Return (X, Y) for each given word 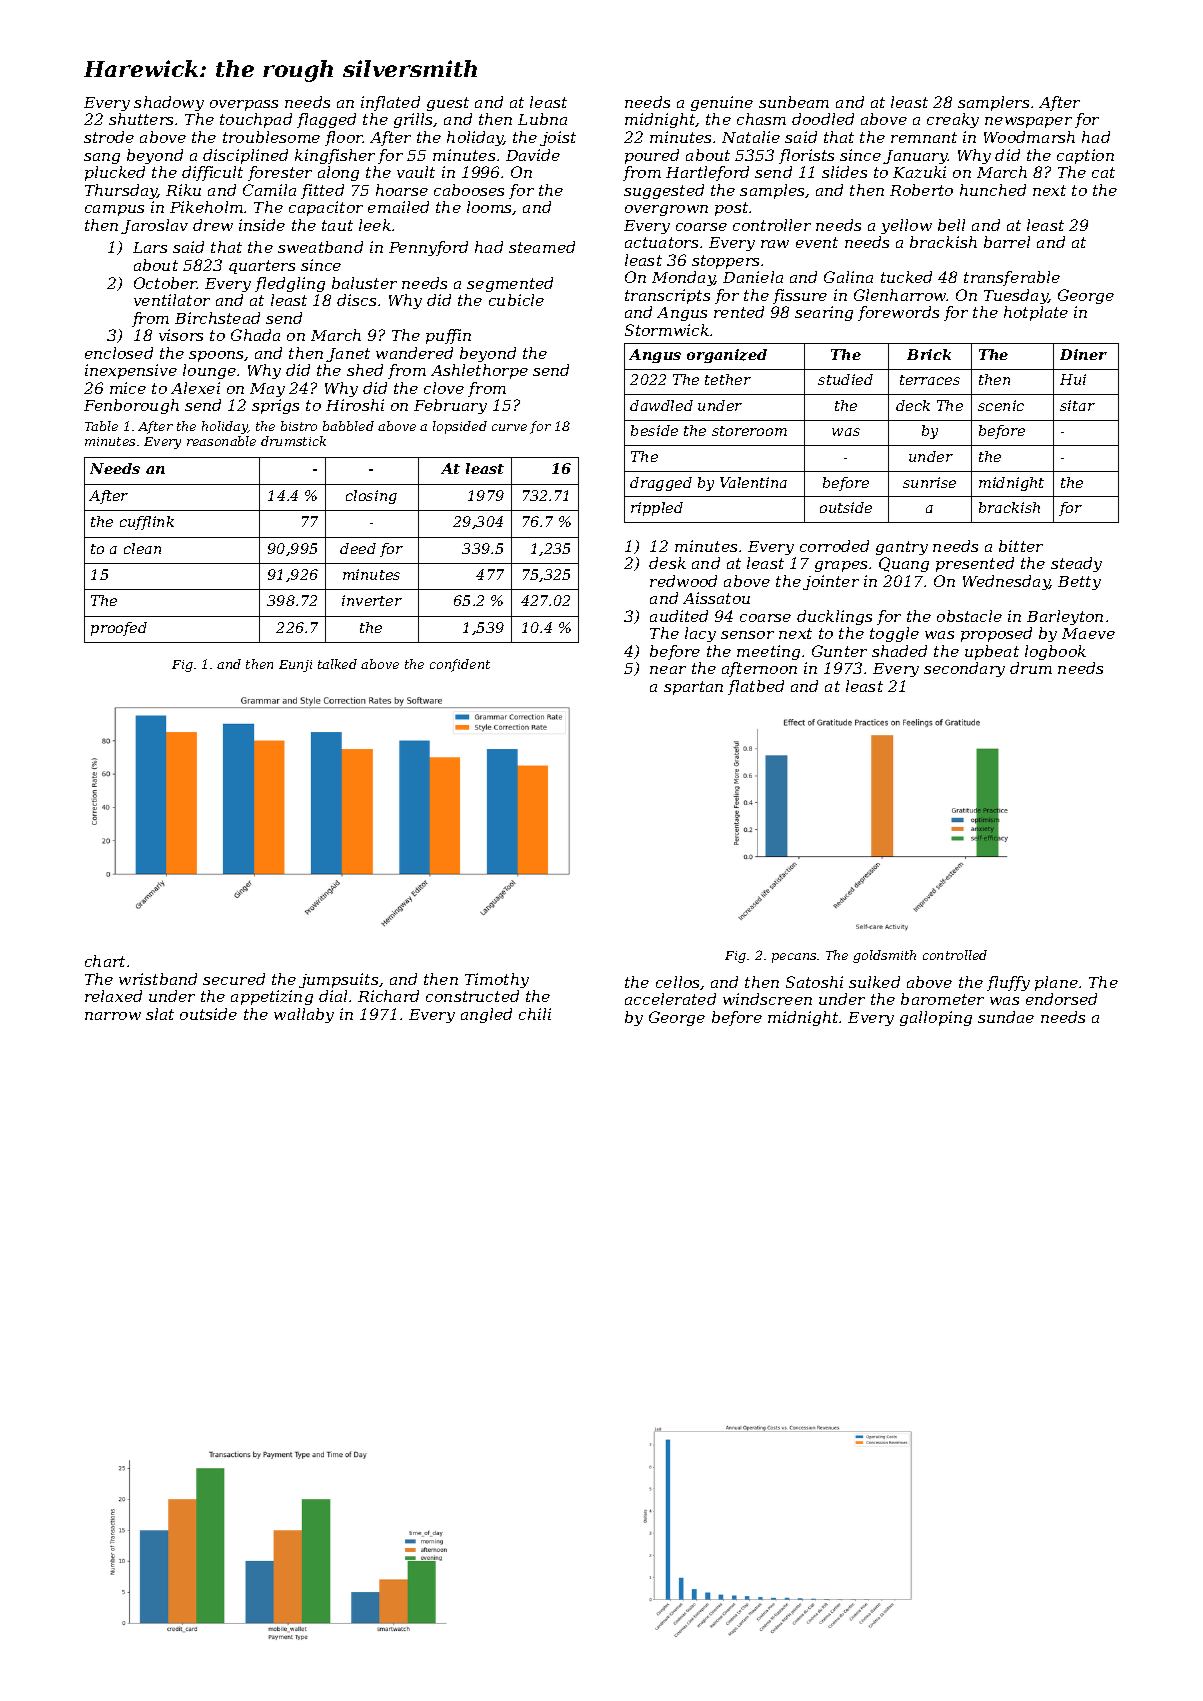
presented (975, 564)
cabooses (469, 190)
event (817, 242)
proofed (119, 629)
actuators (661, 242)
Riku (183, 190)
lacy (700, 634)
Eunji (295, 666)
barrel (1007, 242)
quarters (262, 267)
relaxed (113, 996)
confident (460, 665)
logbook (1055, 652)
